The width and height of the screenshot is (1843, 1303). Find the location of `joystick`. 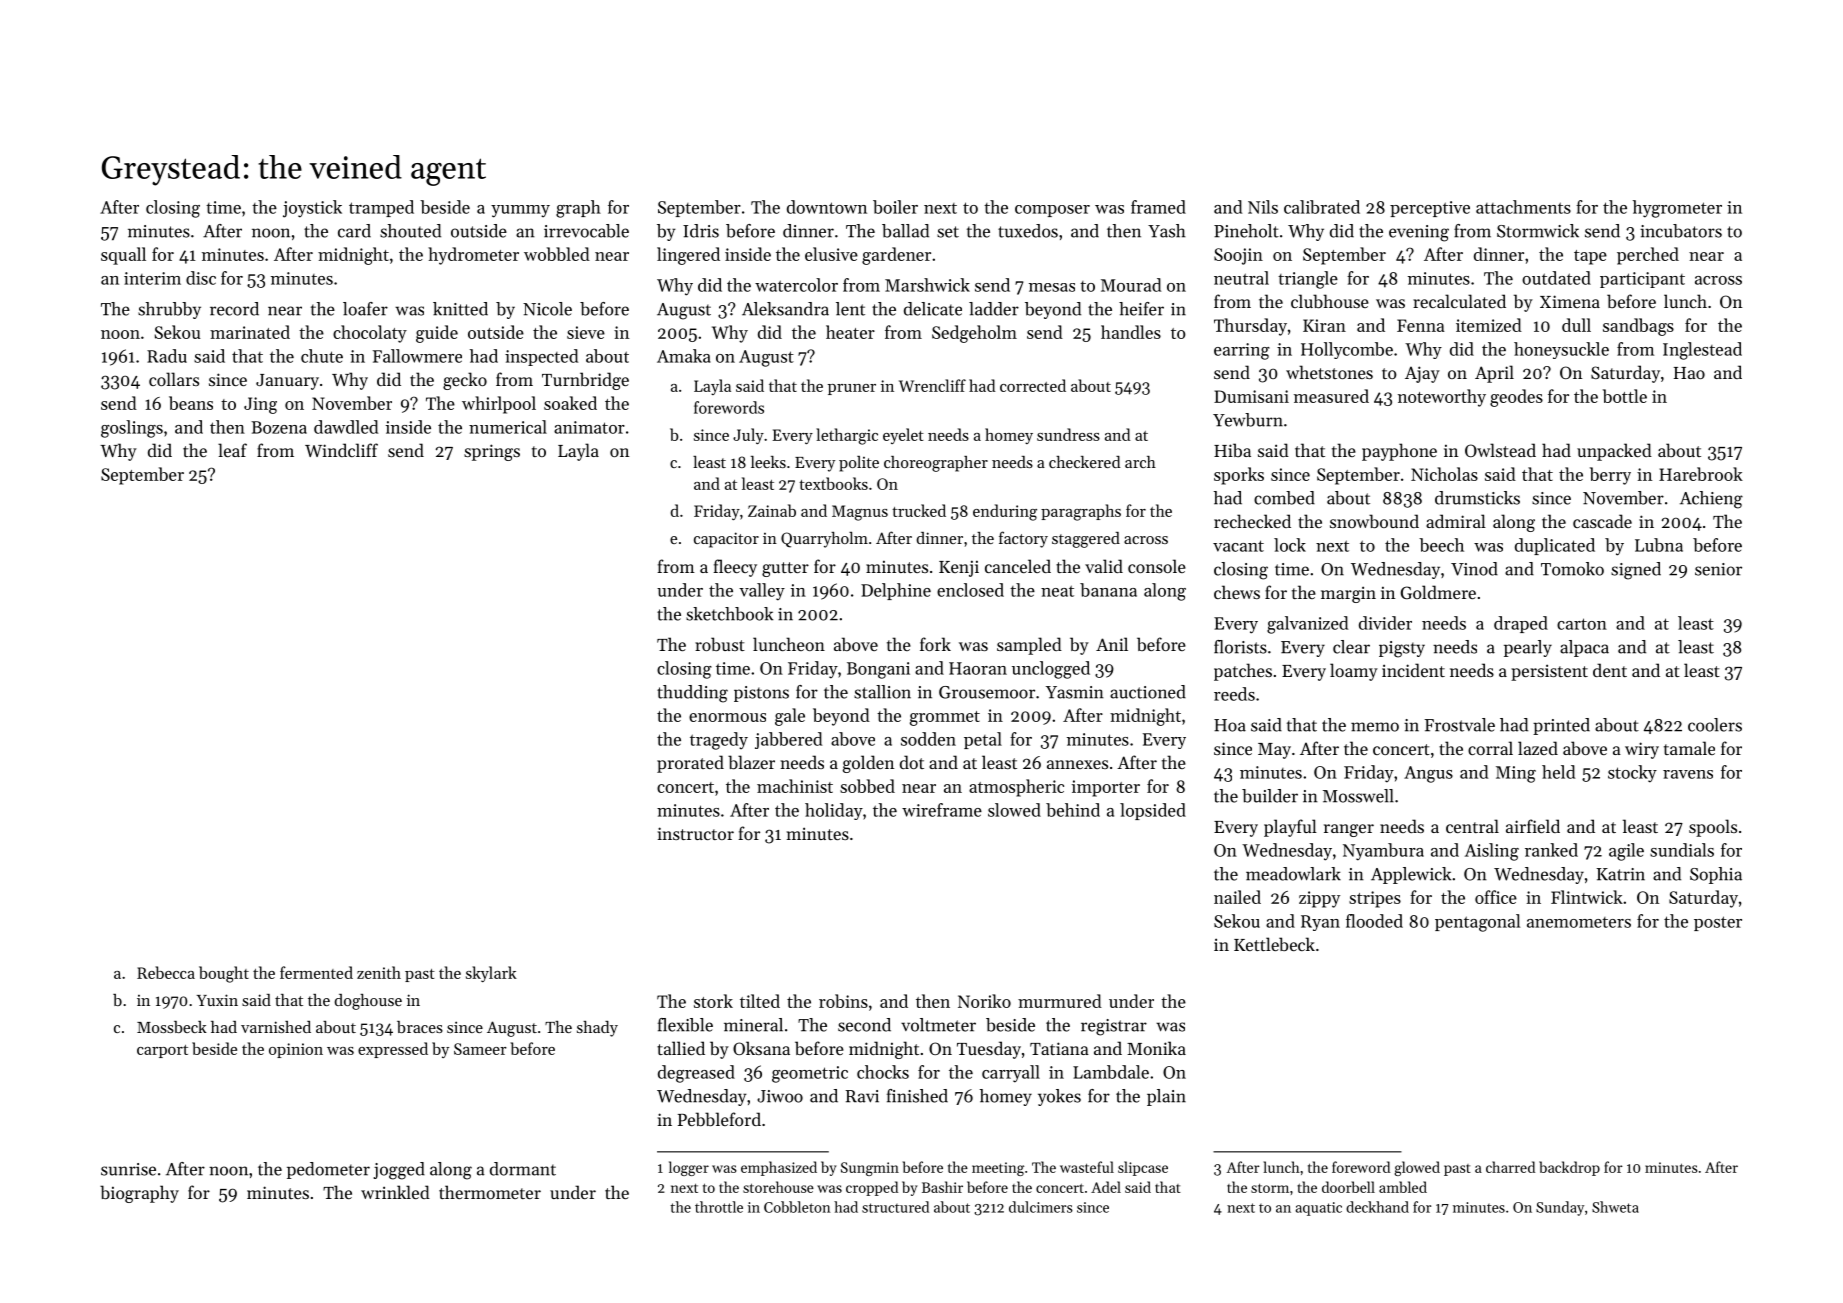

joystick is located at coordinates (312, 209).
